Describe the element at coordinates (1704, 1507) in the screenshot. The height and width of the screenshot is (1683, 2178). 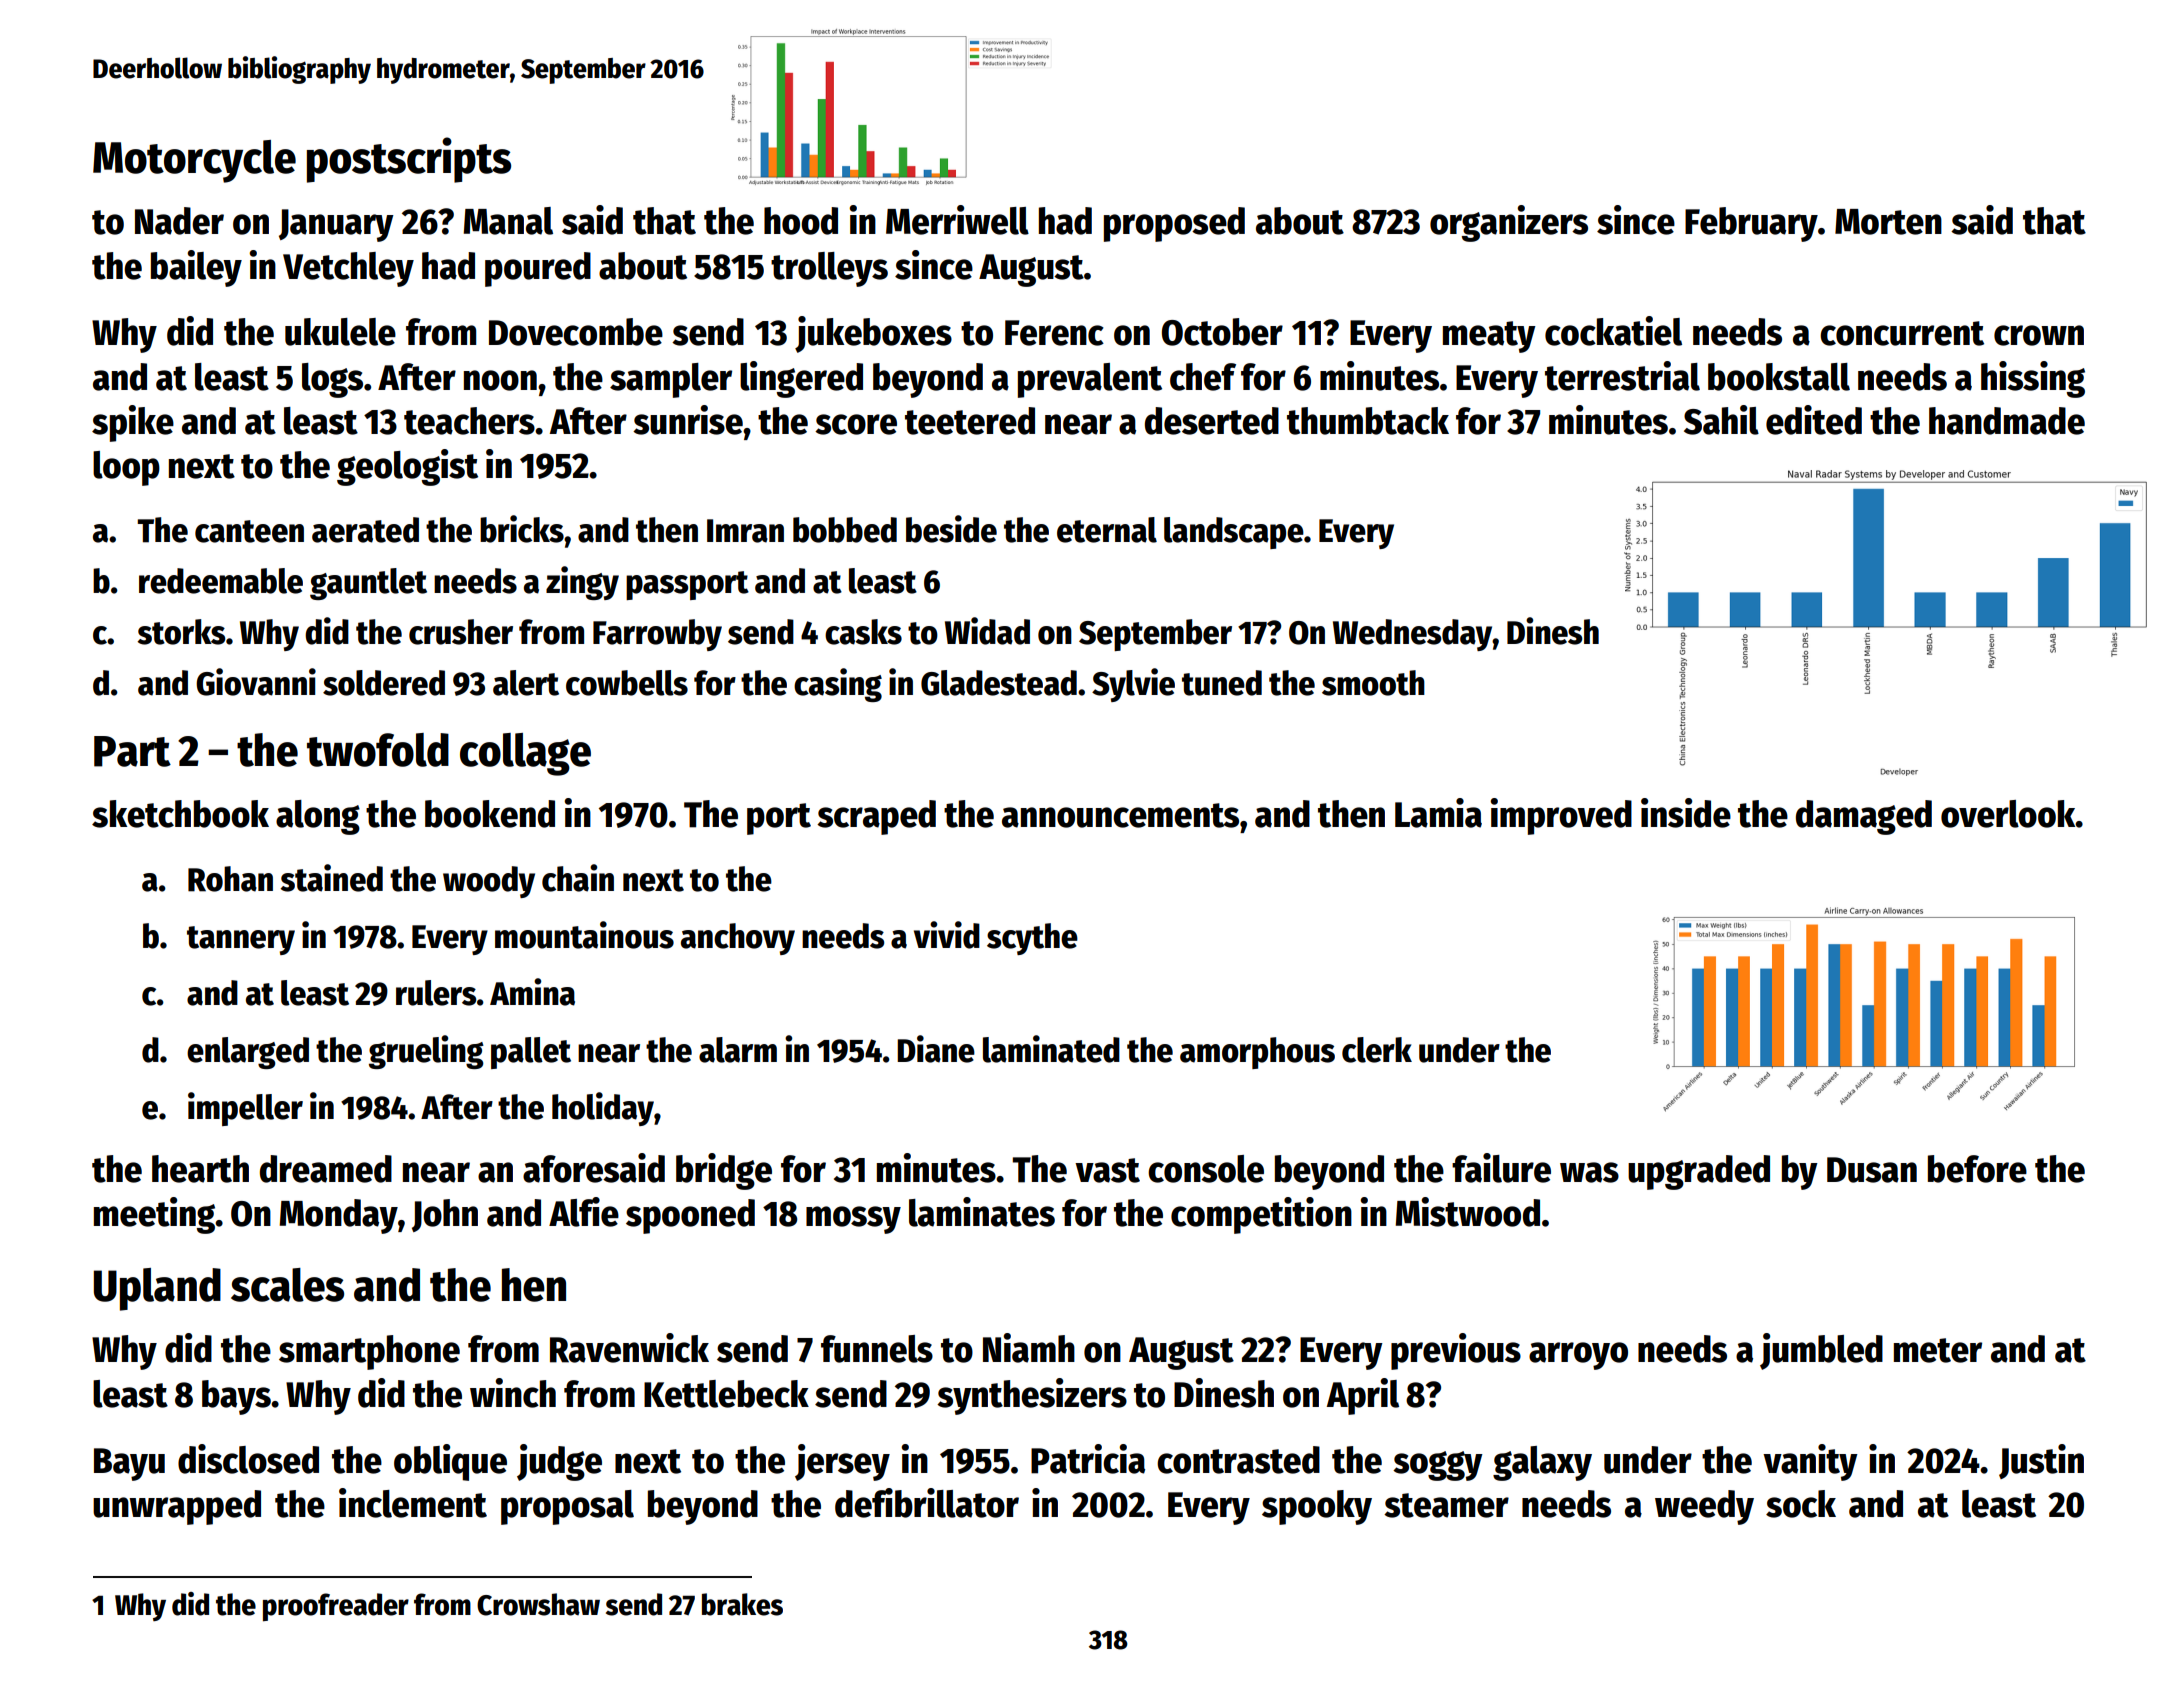
I see `weedy` at that location.
